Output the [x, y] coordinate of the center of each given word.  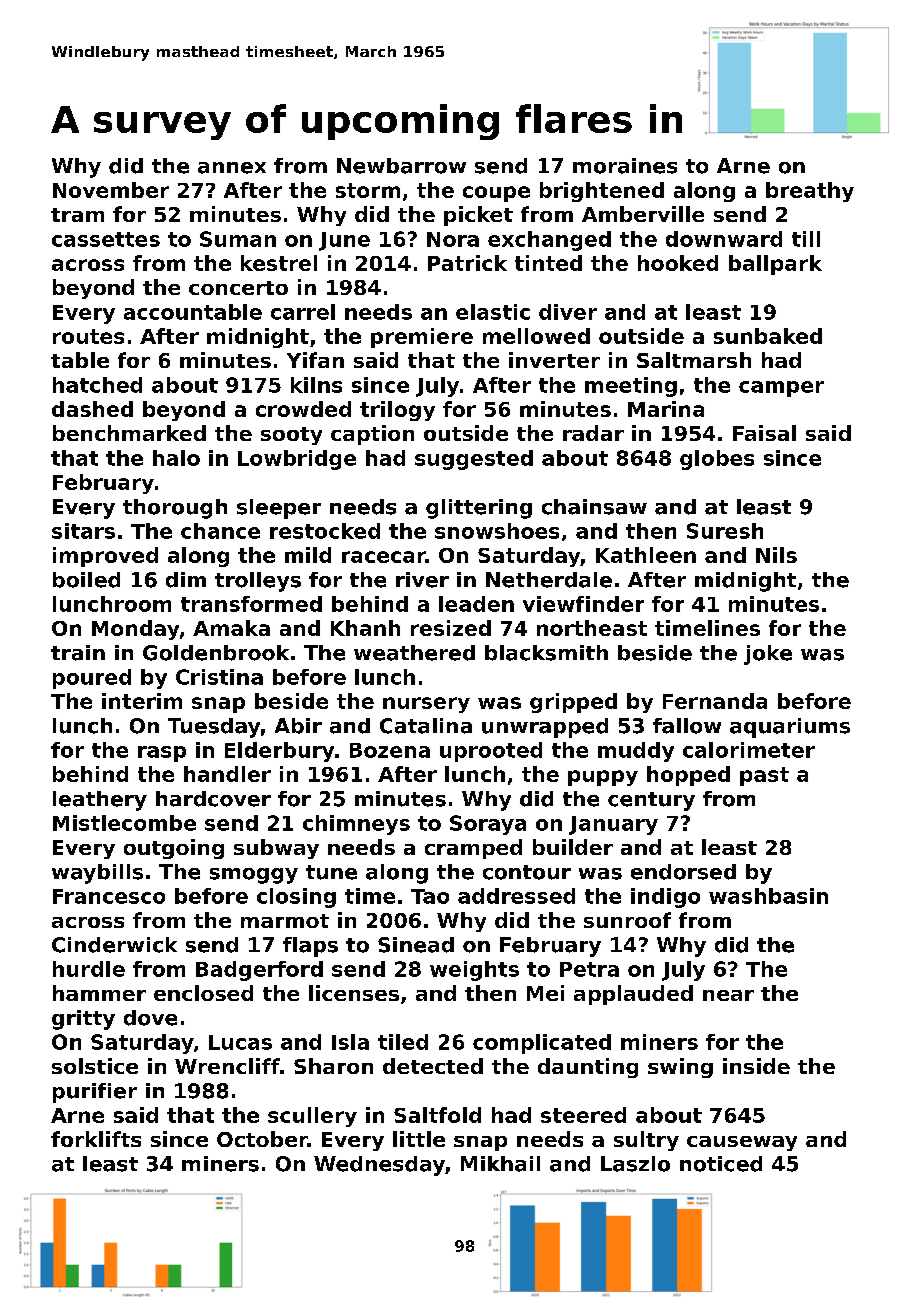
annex [232, 168]
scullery [312, 1117]
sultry [646, 1141]
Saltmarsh [694, 360]
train [78, 653]
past [764, 776]
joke [768, 655]
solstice [95, 1066]
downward [724, 239]
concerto [238, 288]
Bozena [390, 750]
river [422, 580]
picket [478, 216]
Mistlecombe [124, 823]
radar [593, 433]
